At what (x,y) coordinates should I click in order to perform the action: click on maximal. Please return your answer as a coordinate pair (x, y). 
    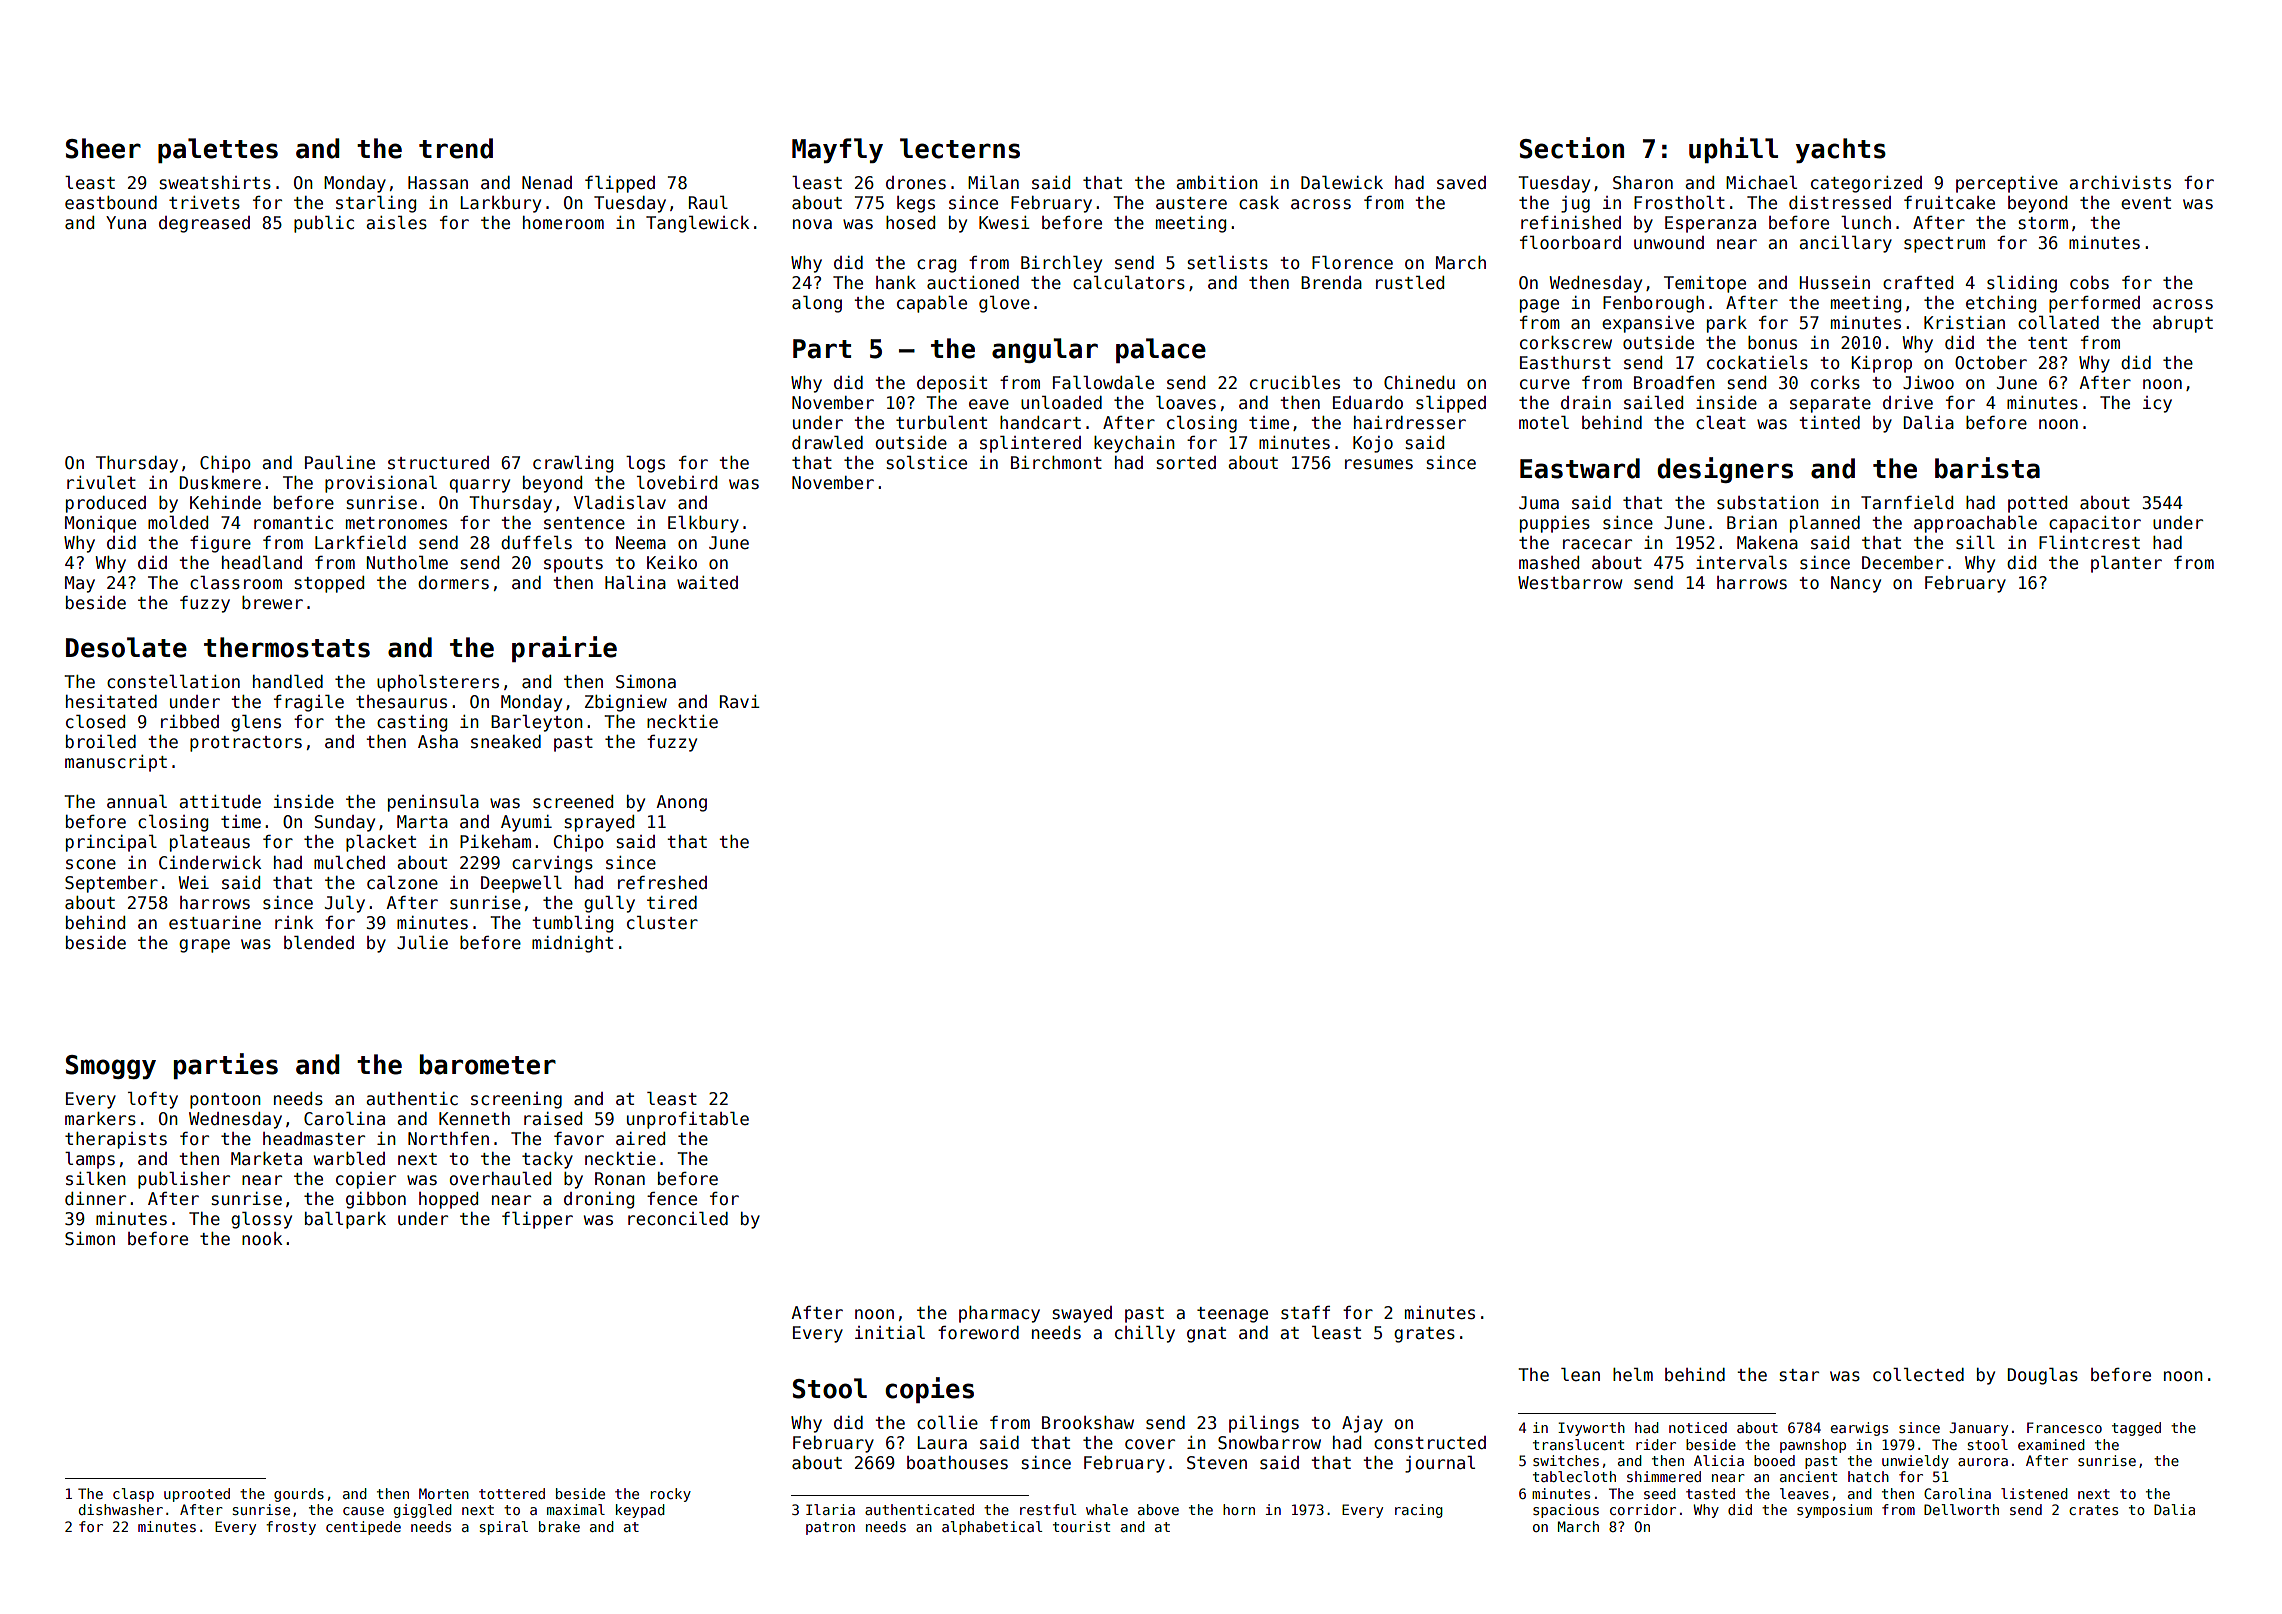
    Looking at the image, I should click on (576, 1509).
